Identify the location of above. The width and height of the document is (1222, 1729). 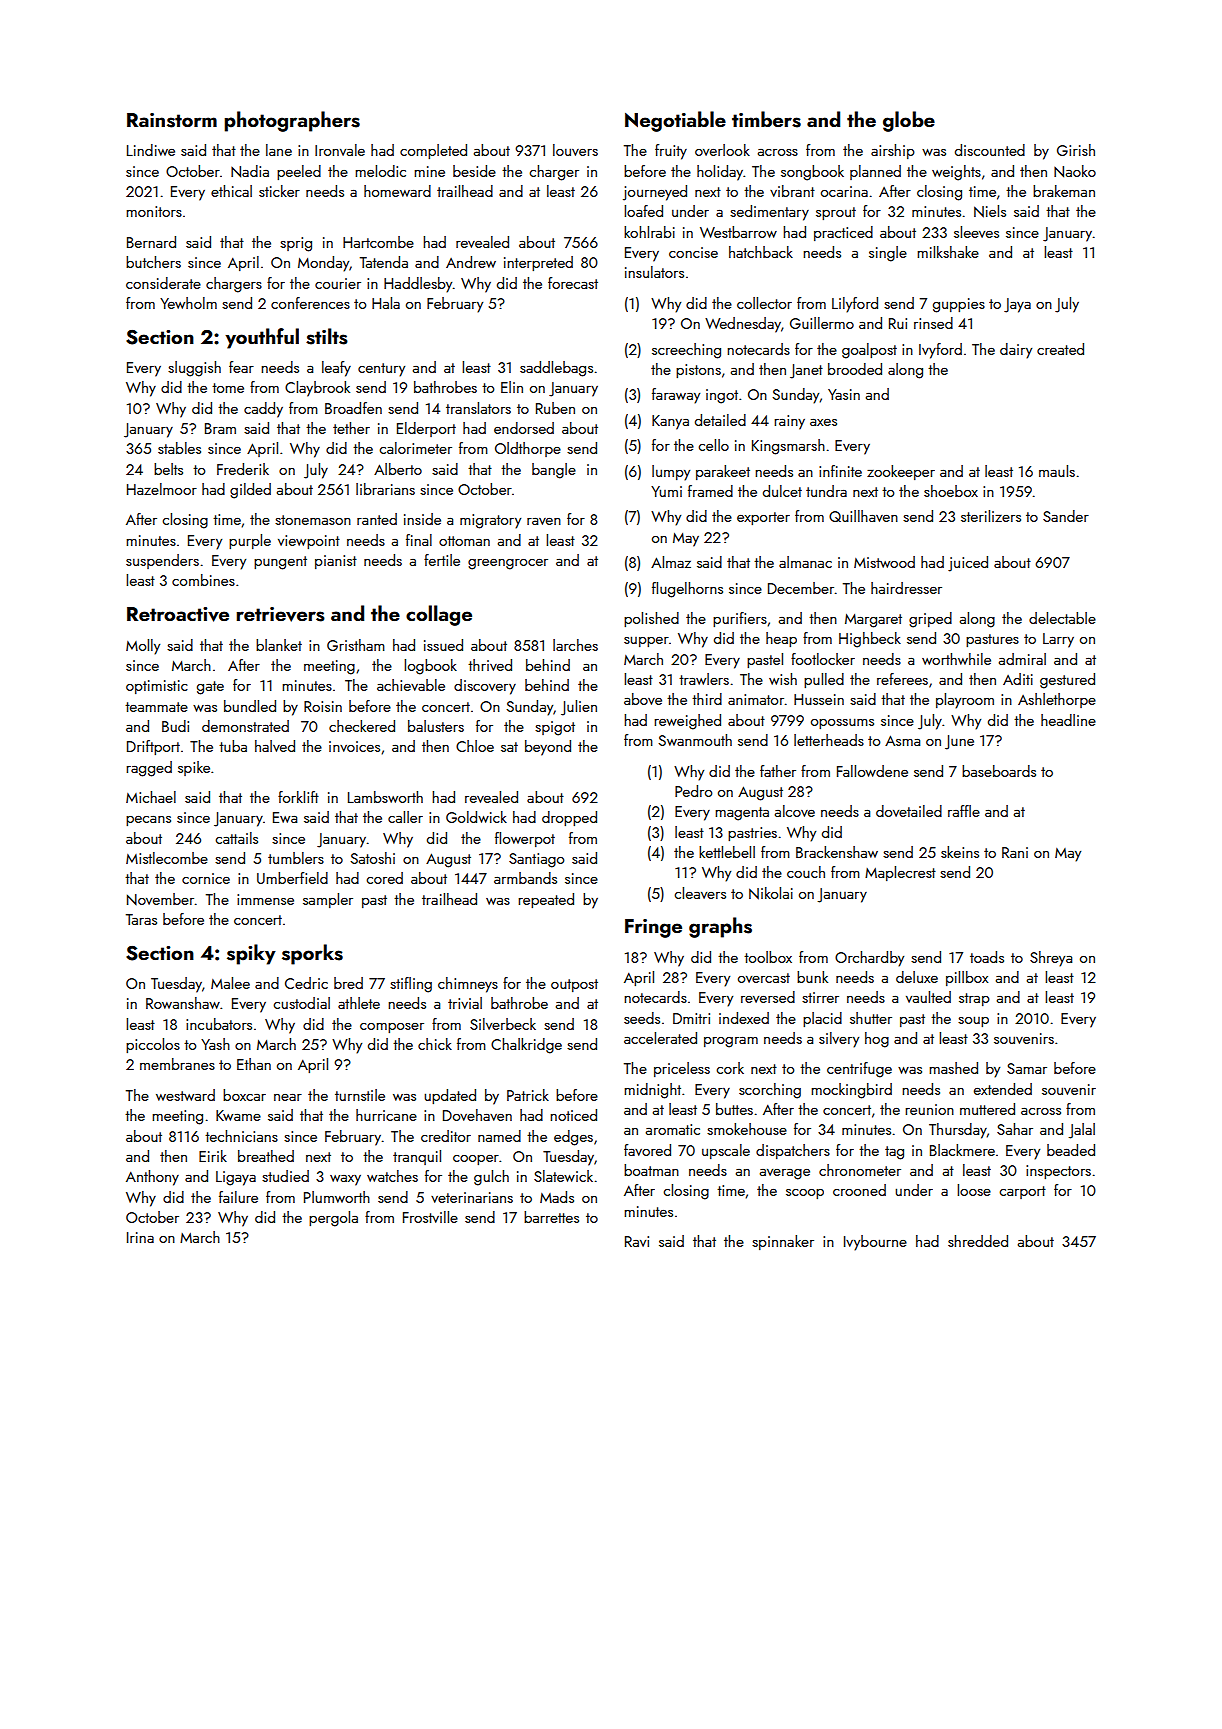
(643, 699).
